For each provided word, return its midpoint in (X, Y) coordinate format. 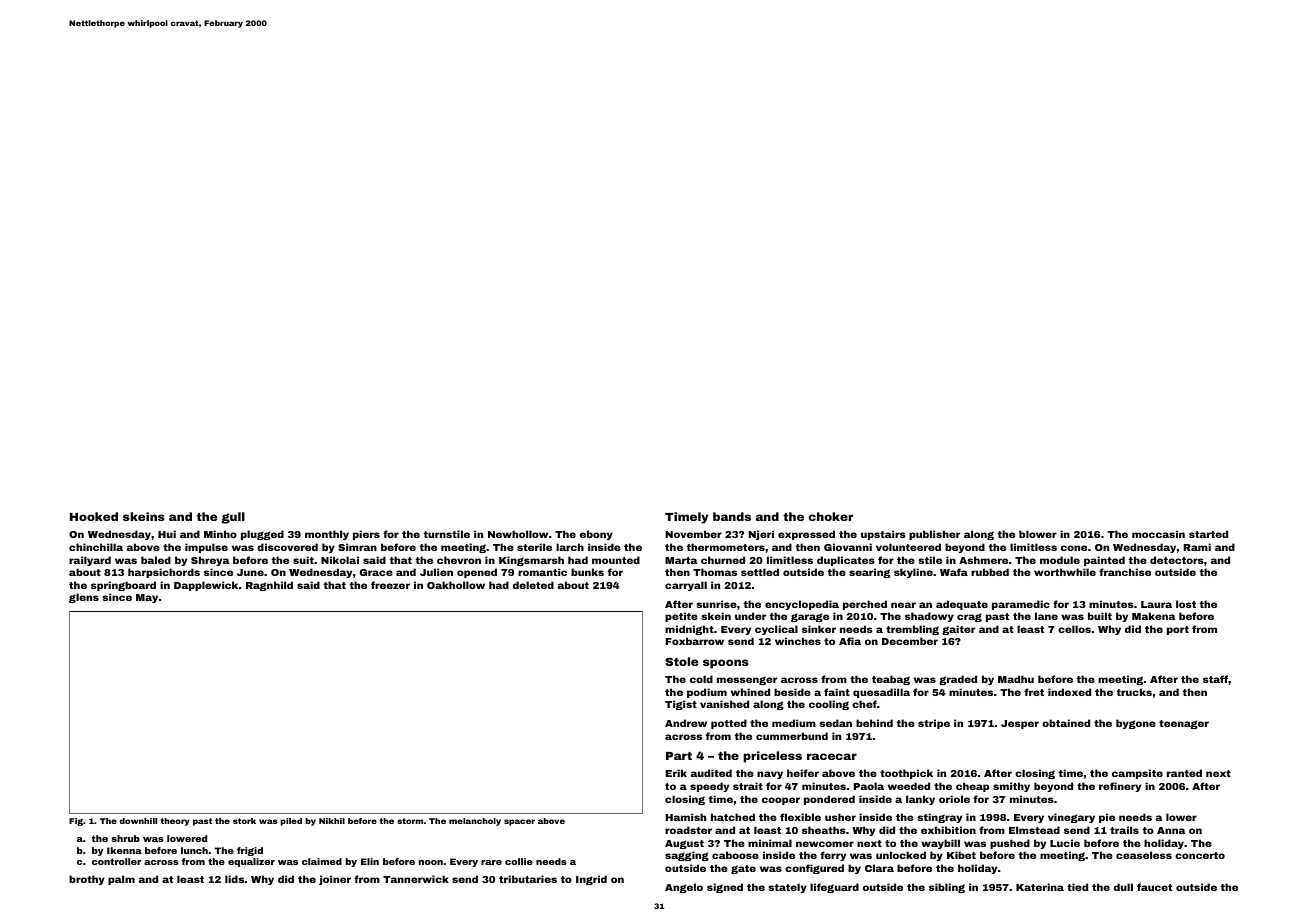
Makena (1153, 616)
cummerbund (792, 736)
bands (732, 516)
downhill (138, 821)
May (147, 598)
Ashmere (983, 560)
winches (798, 641)
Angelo (684, 888)
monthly (327, 535)
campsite (1137, 774)
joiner (335, 880)
